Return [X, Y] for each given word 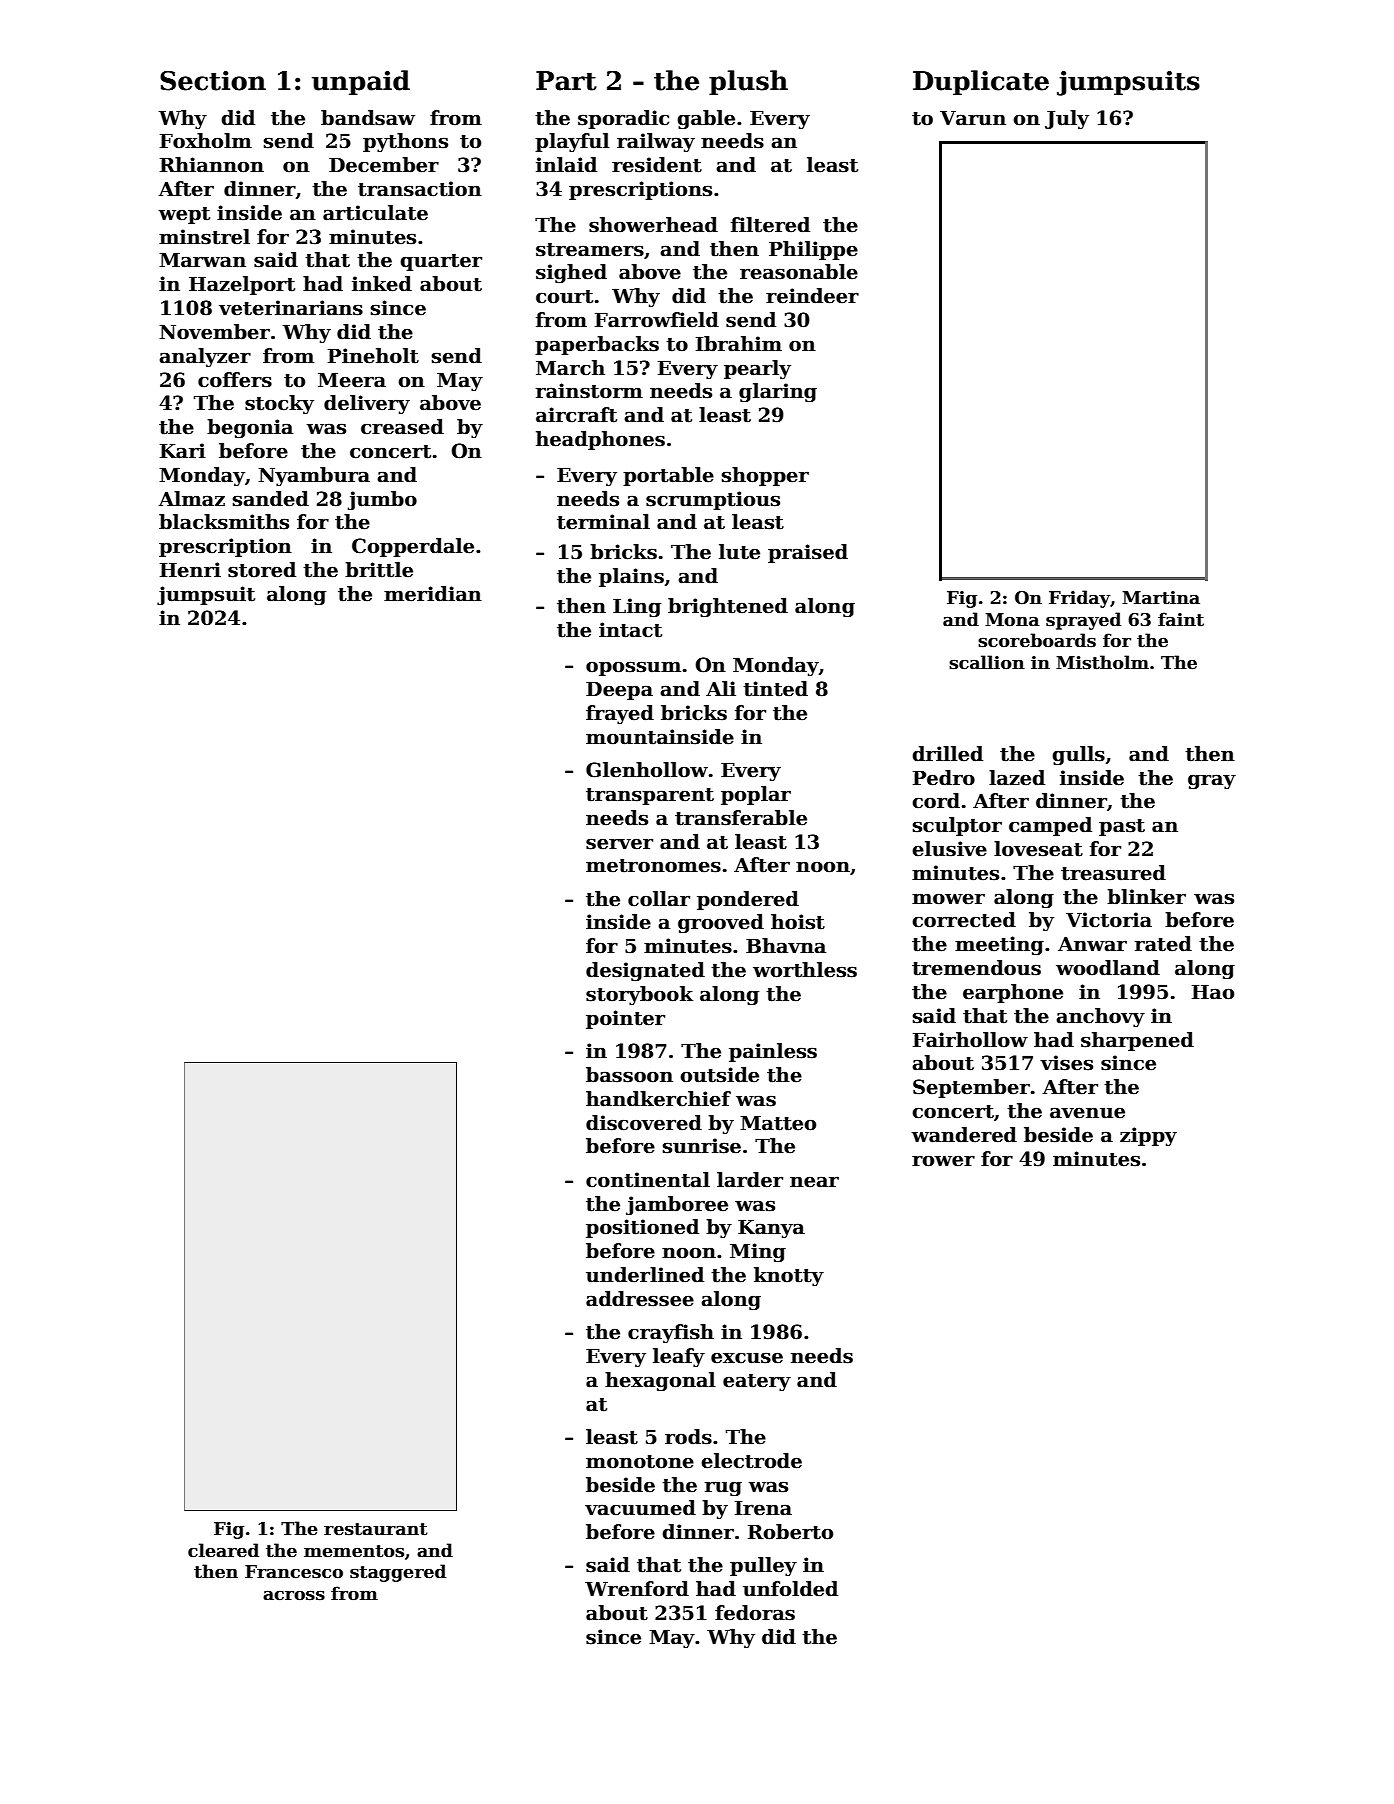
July [1067, 119]
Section [213, 81]
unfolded [790, 1589]
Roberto [790, 1532]
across [294, 1595]
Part [566, 81]
